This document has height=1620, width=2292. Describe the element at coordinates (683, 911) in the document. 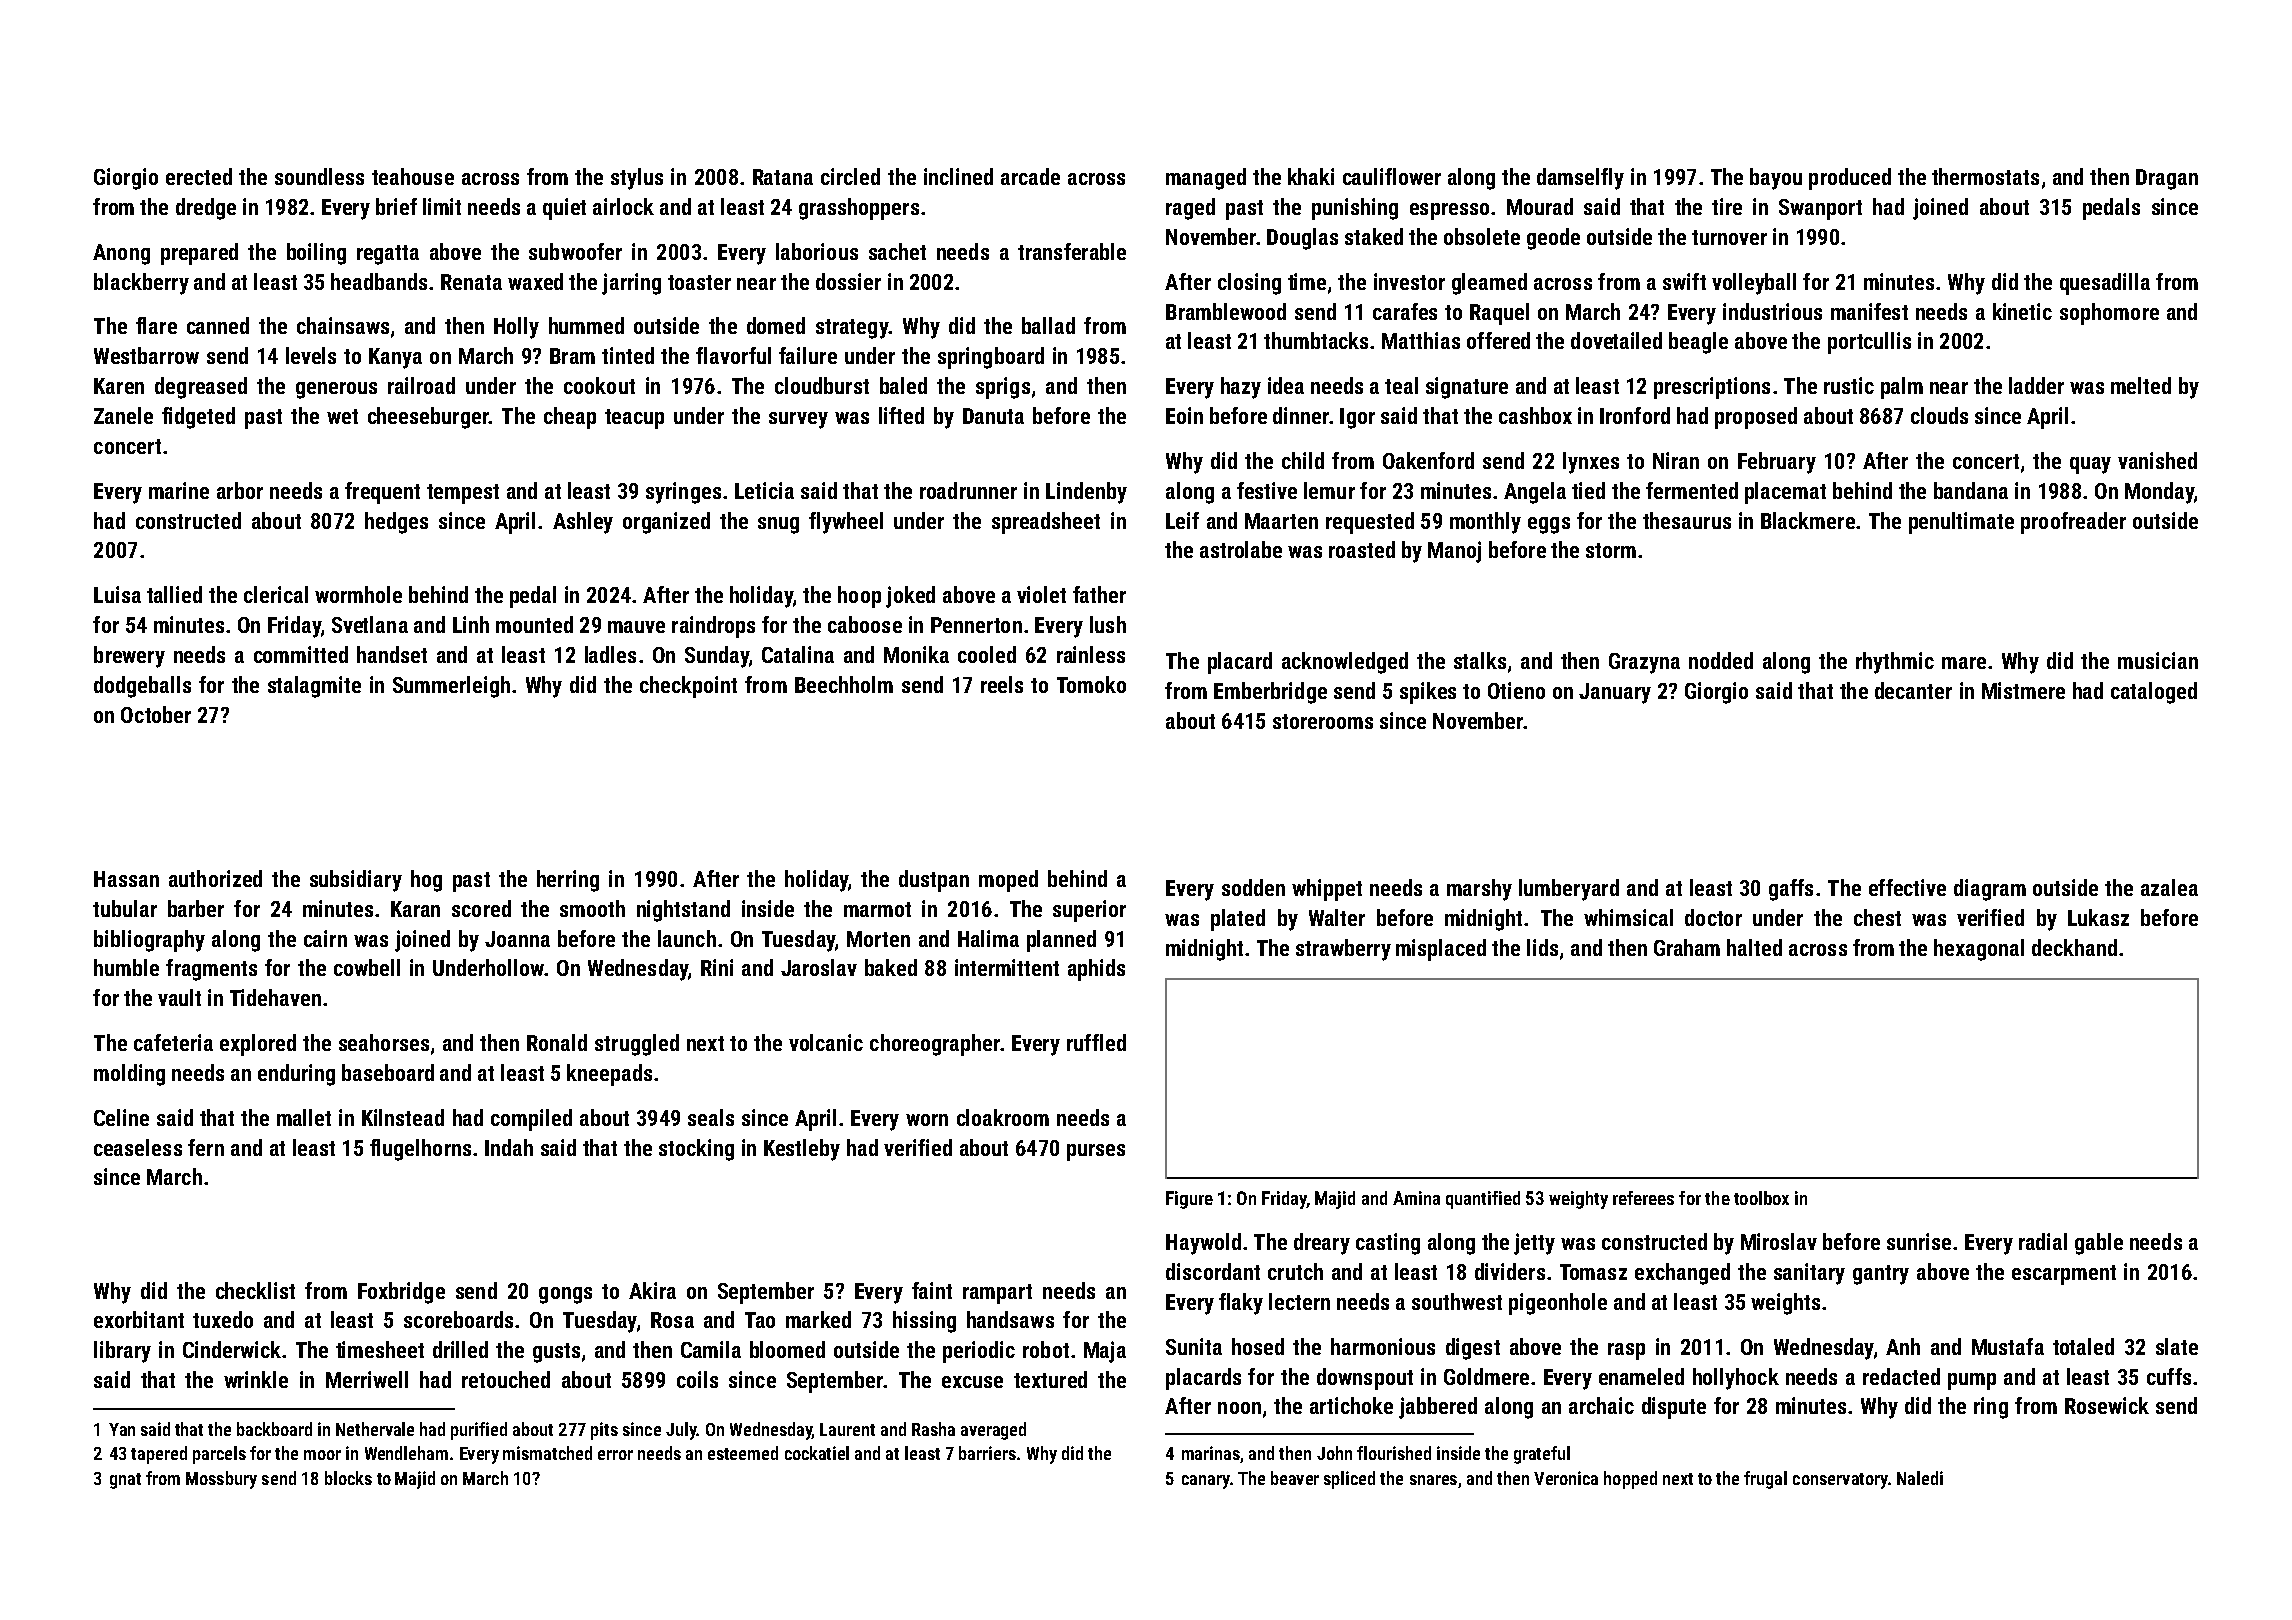

I see `nightstand` at that location.
